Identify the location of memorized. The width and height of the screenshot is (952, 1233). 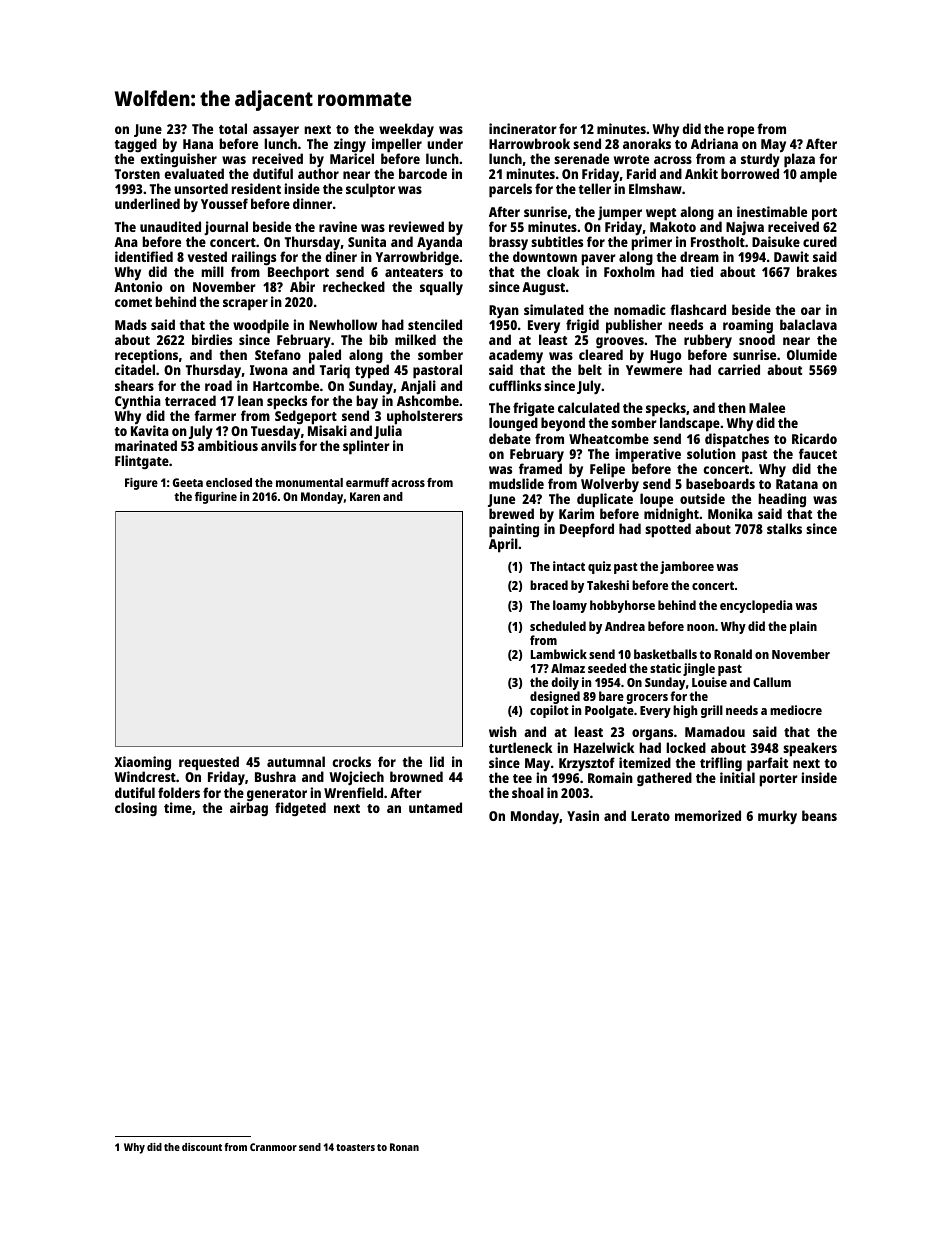
(708, 815).
